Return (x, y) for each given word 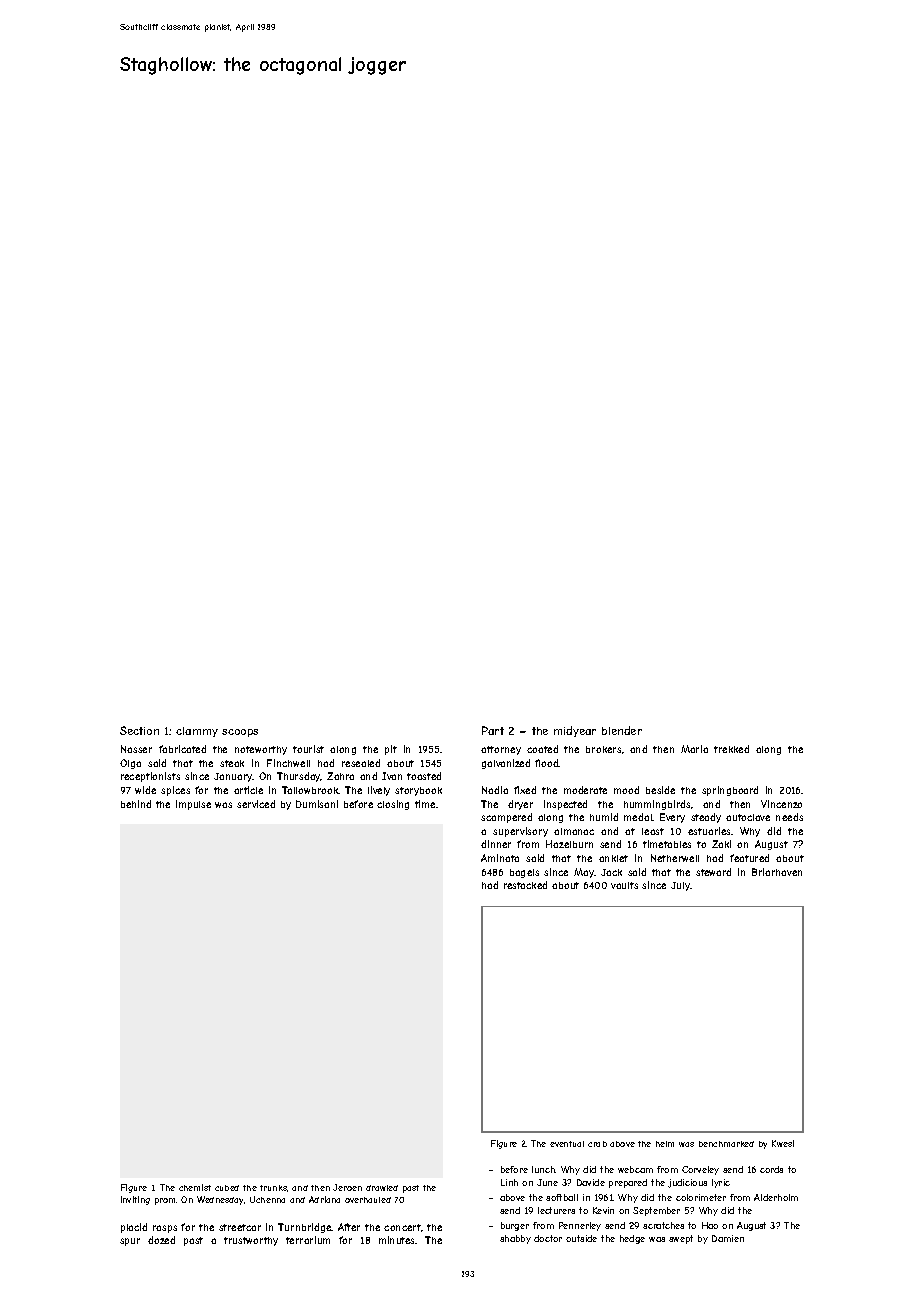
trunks (273, 1188)
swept (681, 1239)
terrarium (308, 1240)
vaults (624, 885)
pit (391, 750)
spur (130, 1242)
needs (789, 817)
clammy (197, 732)
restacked (525, 885)
